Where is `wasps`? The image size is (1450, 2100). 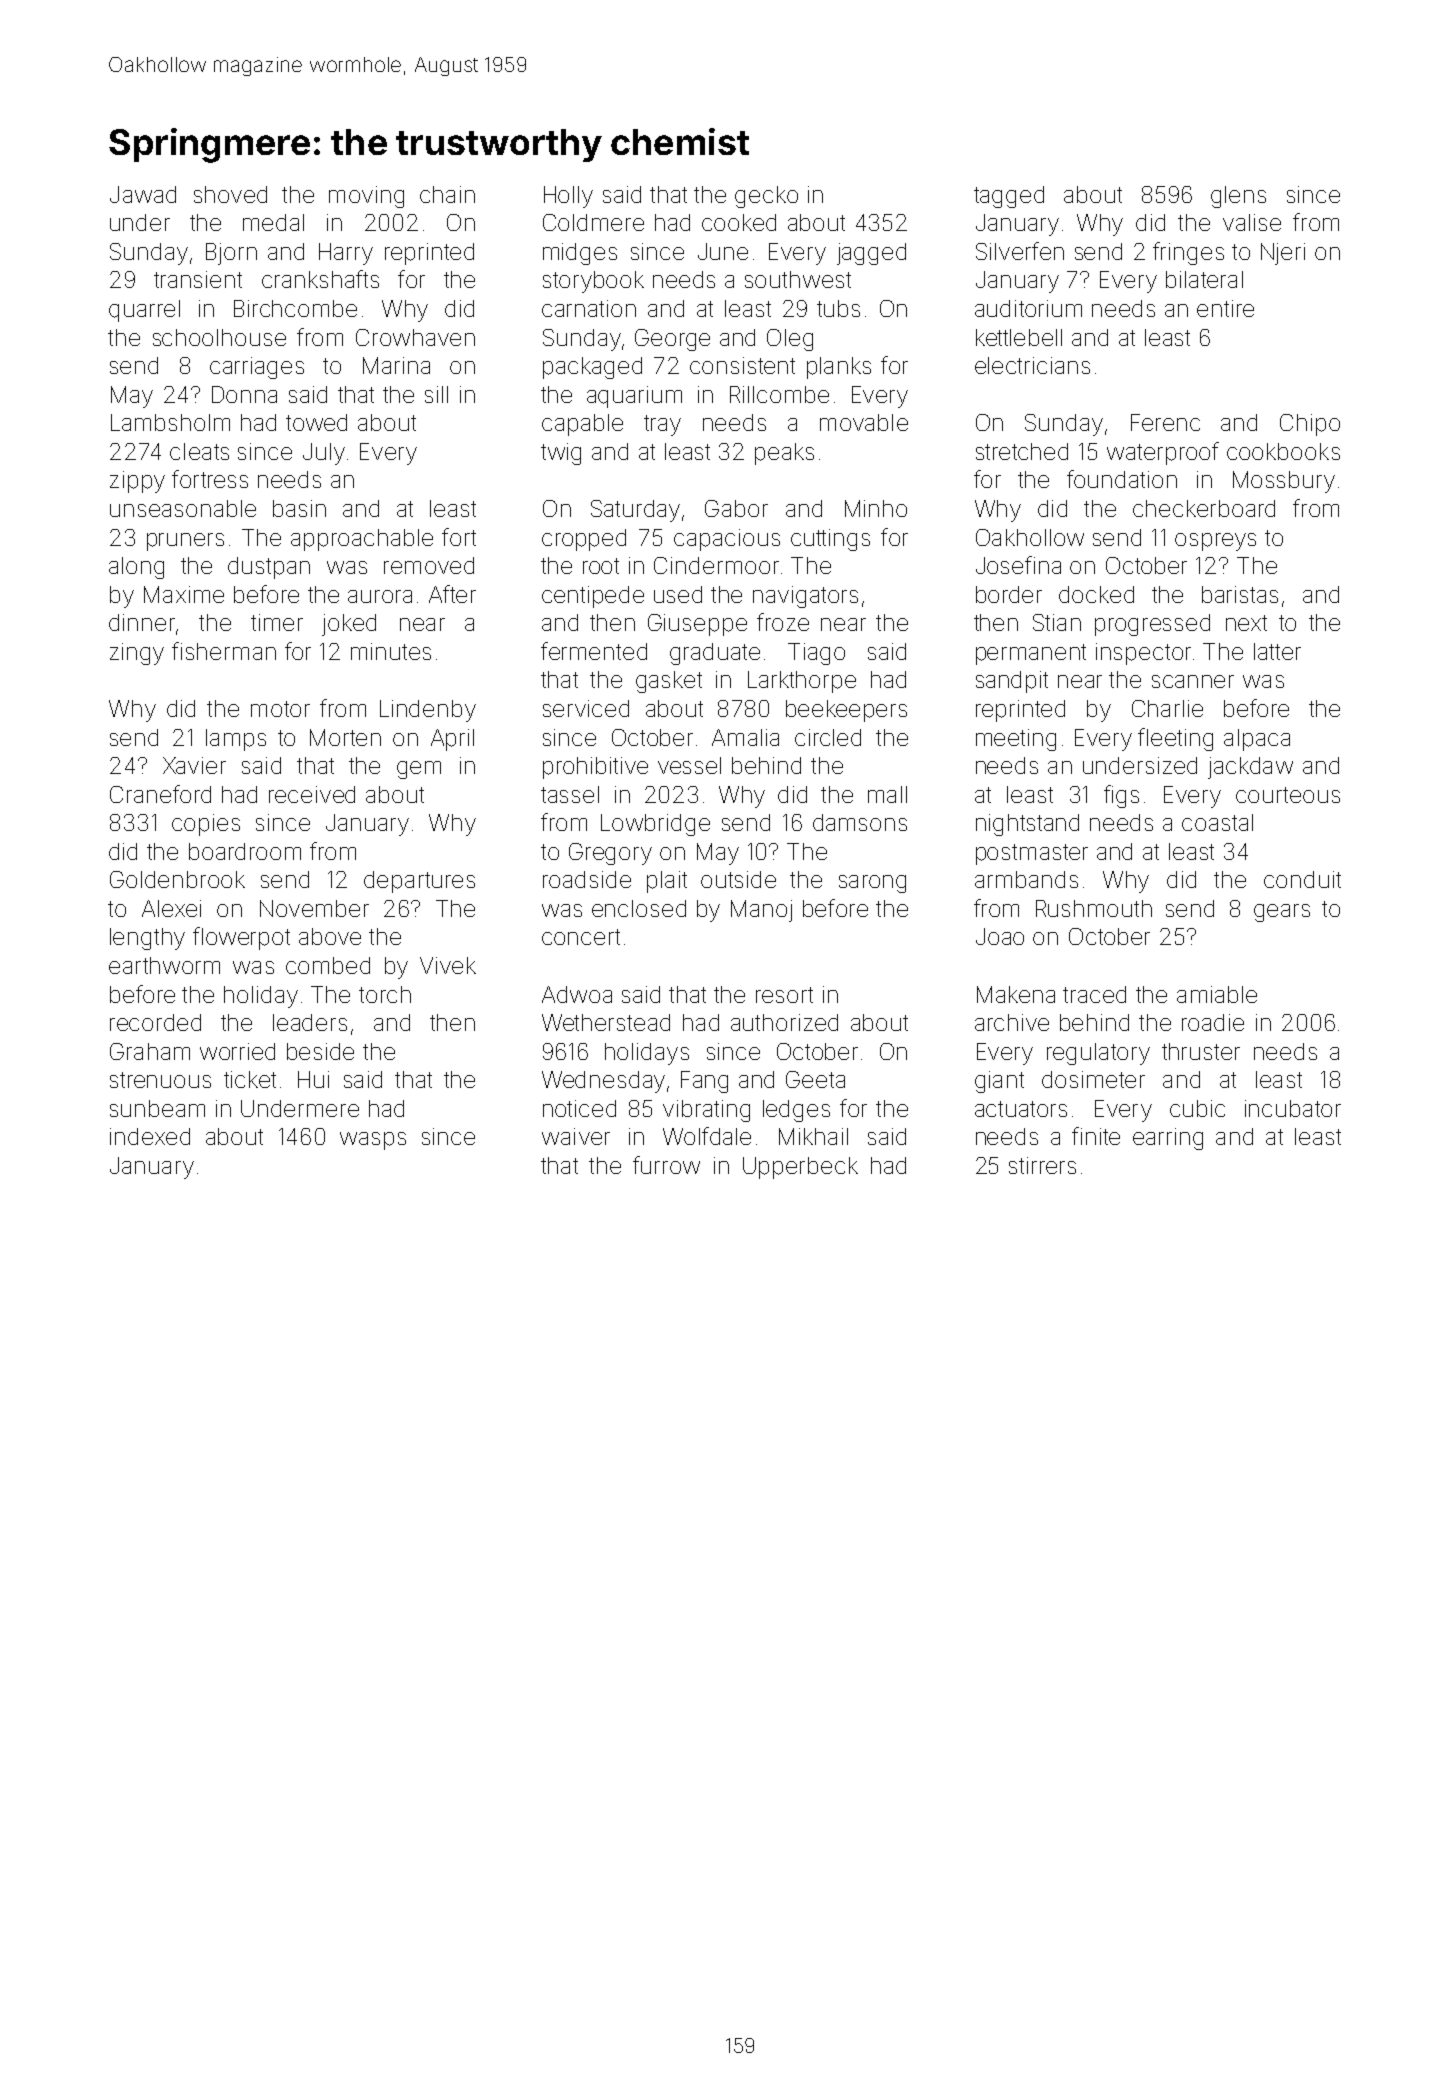
wasps is located at coordinates (373, 1141).
